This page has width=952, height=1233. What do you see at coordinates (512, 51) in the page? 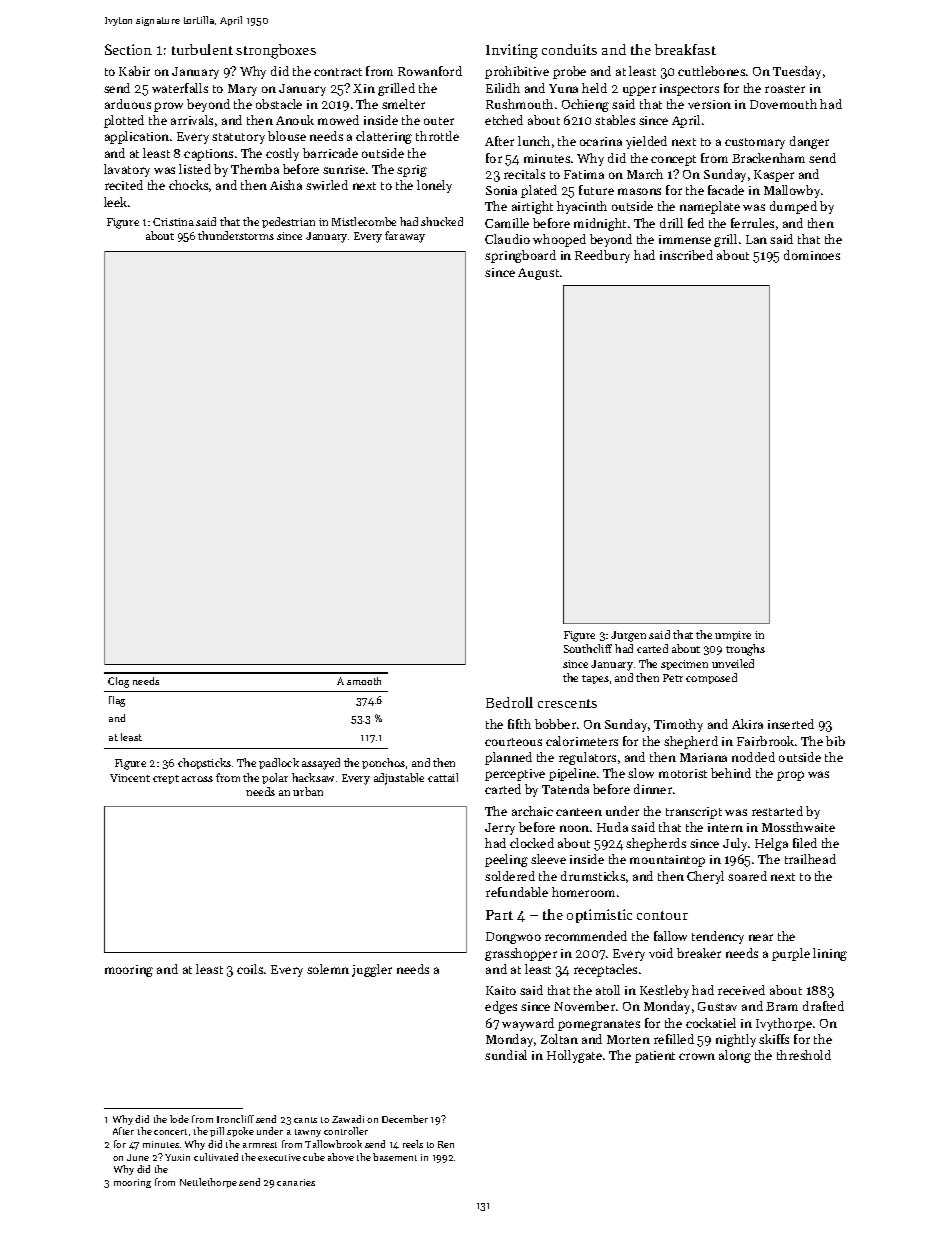
I see `Inviting` at bounding box center [512, 51].
